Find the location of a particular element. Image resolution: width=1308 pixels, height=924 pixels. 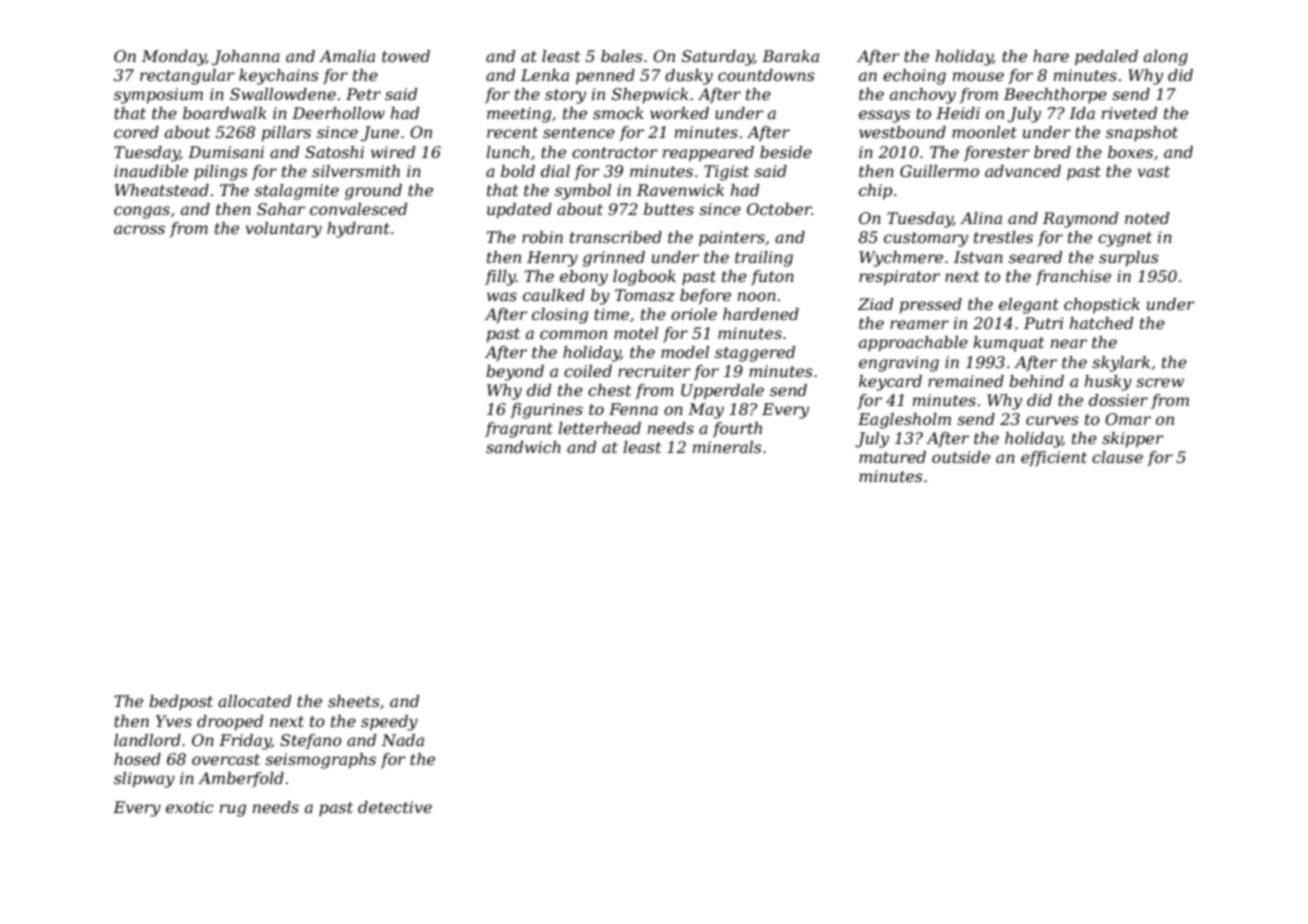

hosed is located at coordinates (137, 759).
